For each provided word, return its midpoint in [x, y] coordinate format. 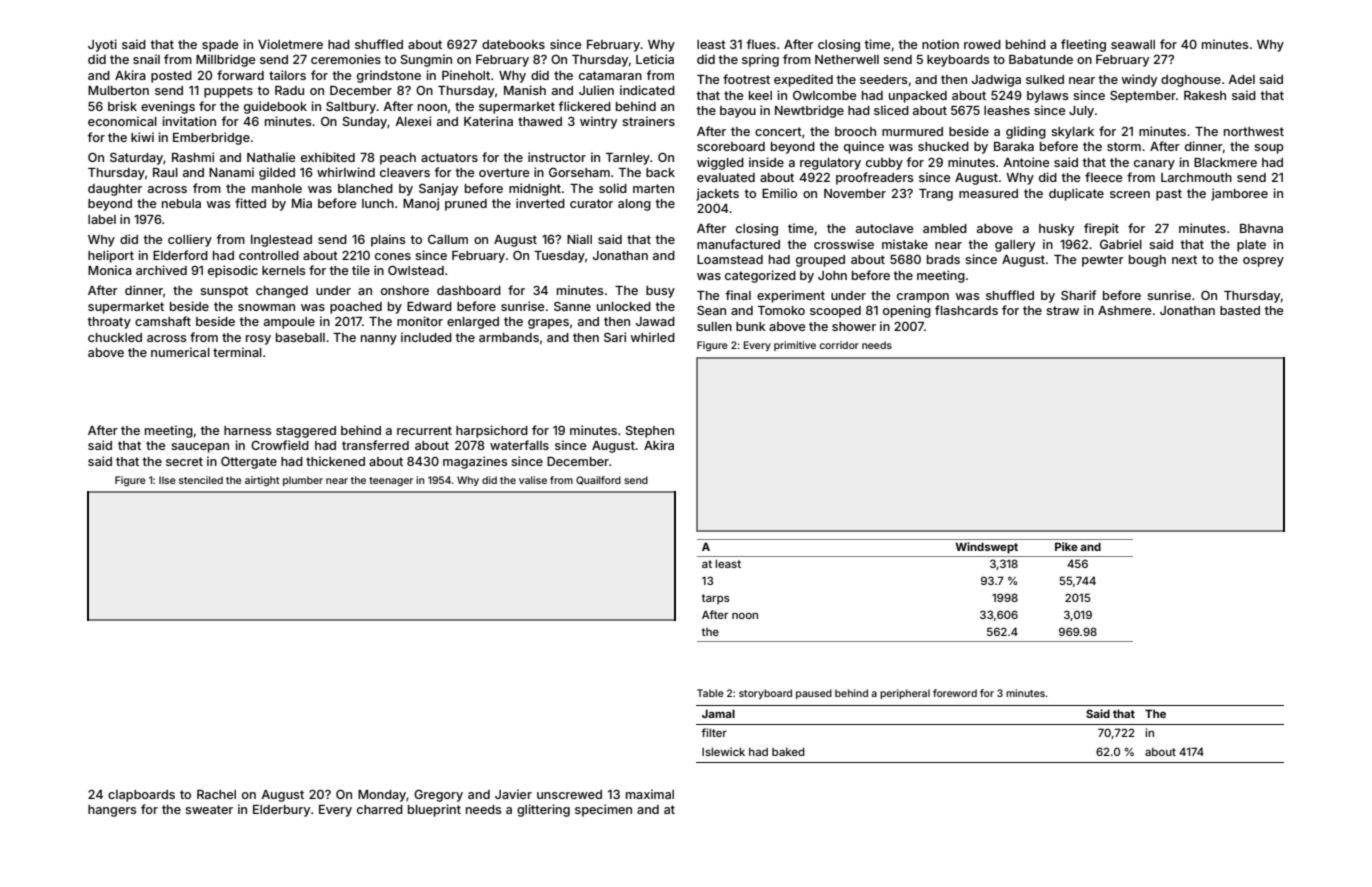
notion [940, 44]
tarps [716, 599]
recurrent [424, 430]
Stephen [650, 431]
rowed [982, 44]
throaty [109, 323]
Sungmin [426, 60]
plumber [303, 481]
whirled [653, 337]
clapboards [141, 796]
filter [714, 732]
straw [1062, 310]
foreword [955, 693]
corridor [839, 345]
